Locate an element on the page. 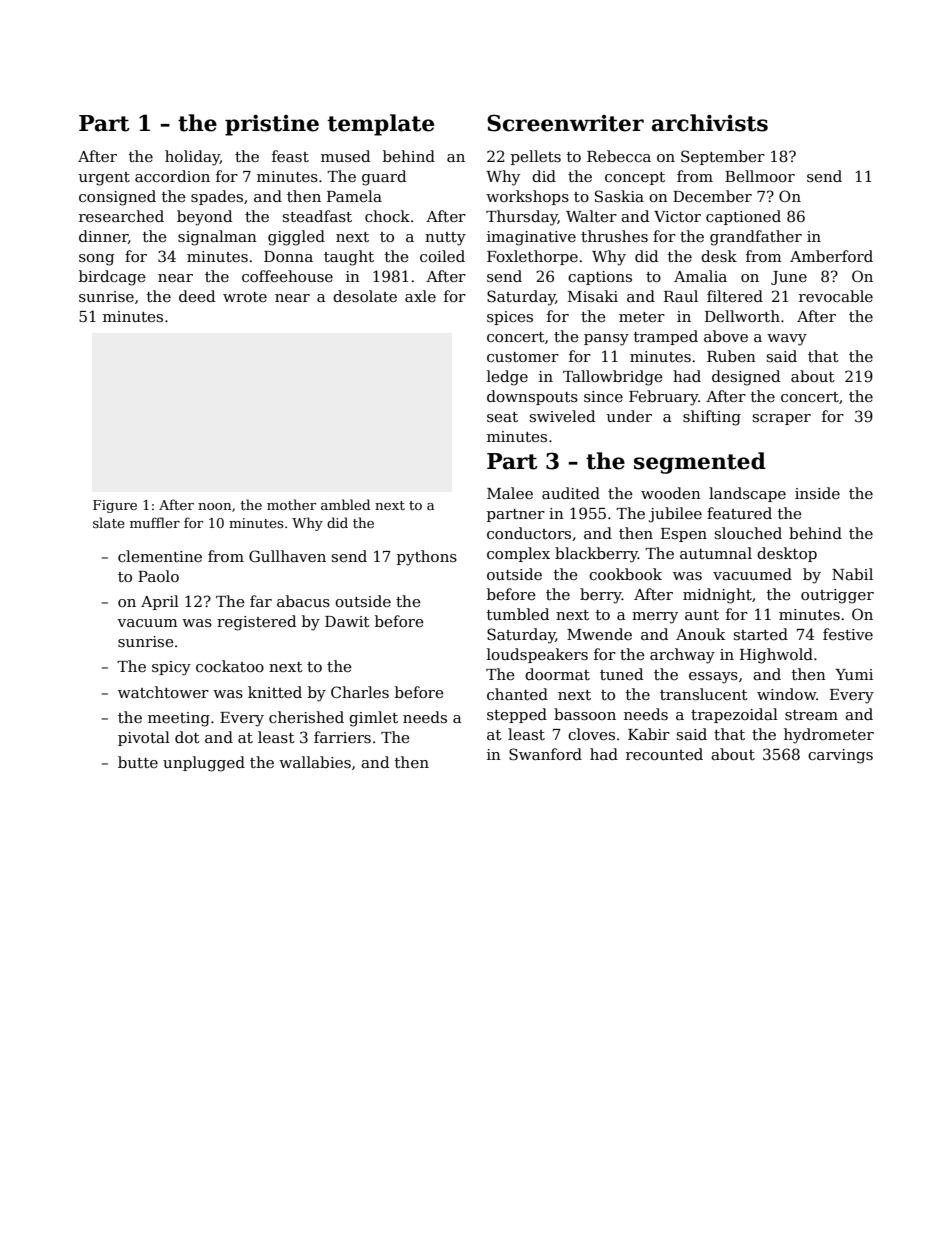  captioned is located at coordinates (743, 217).
